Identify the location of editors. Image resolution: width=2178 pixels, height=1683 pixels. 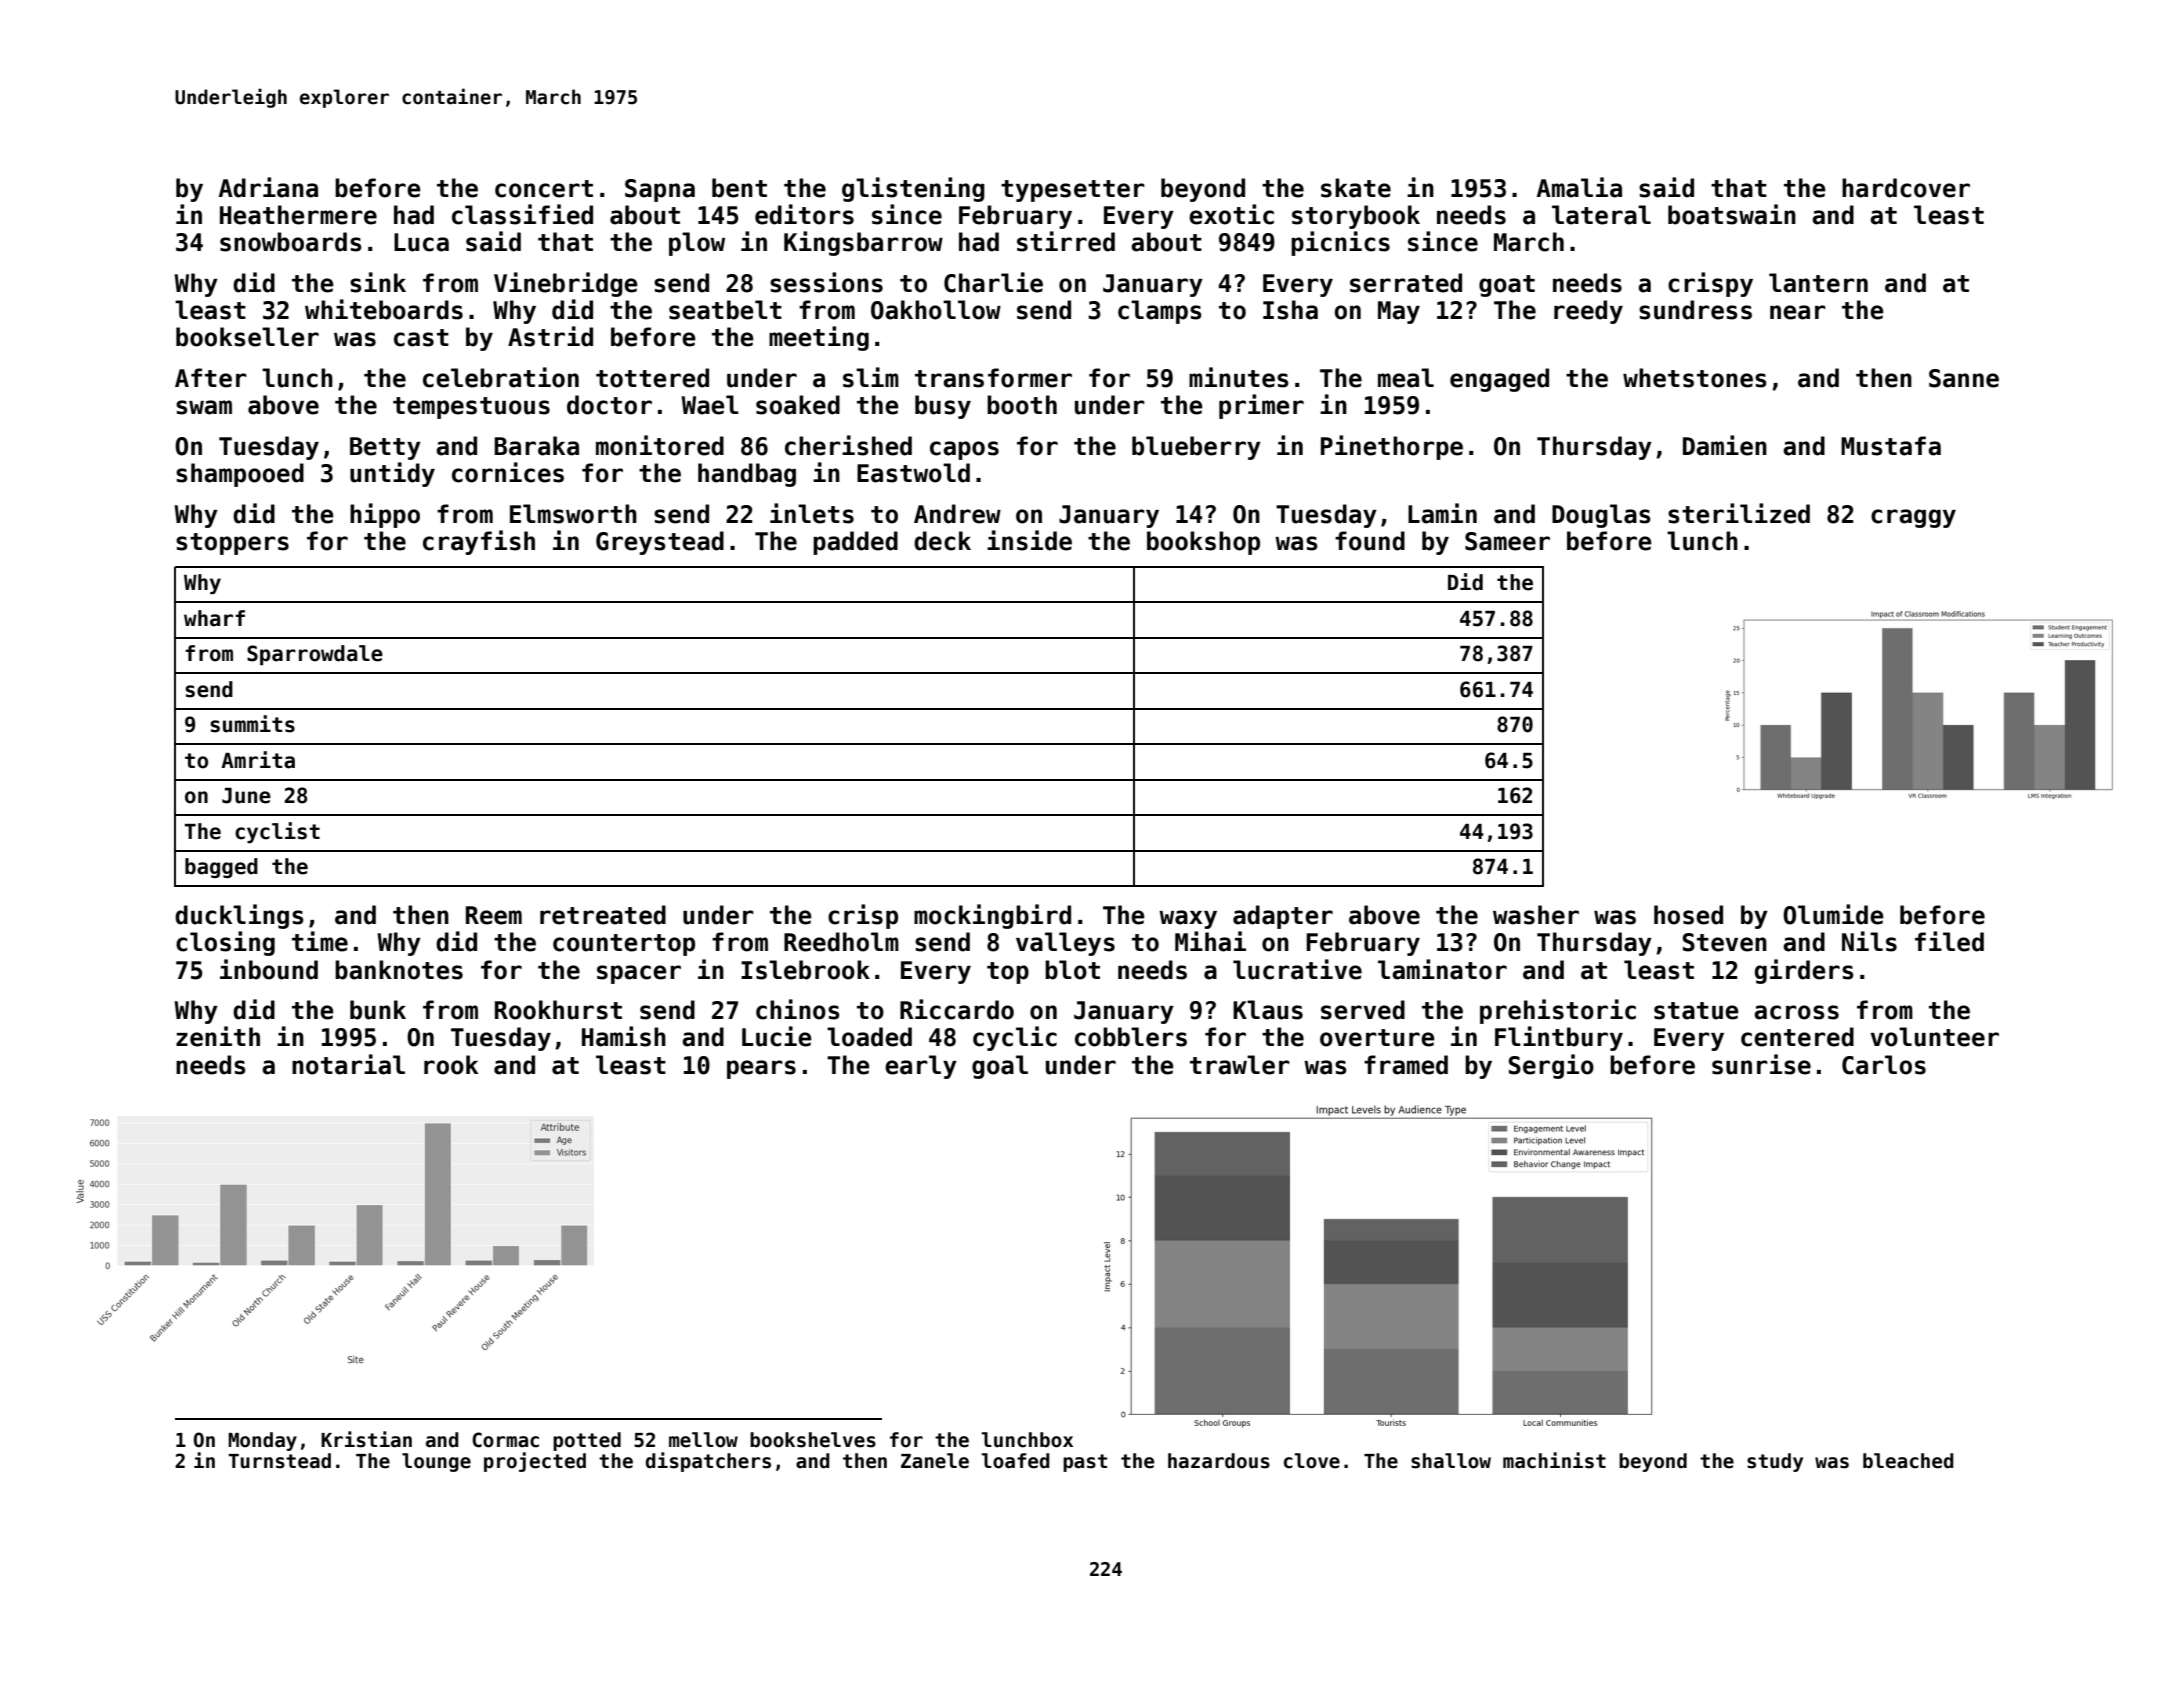
(804, 214).
